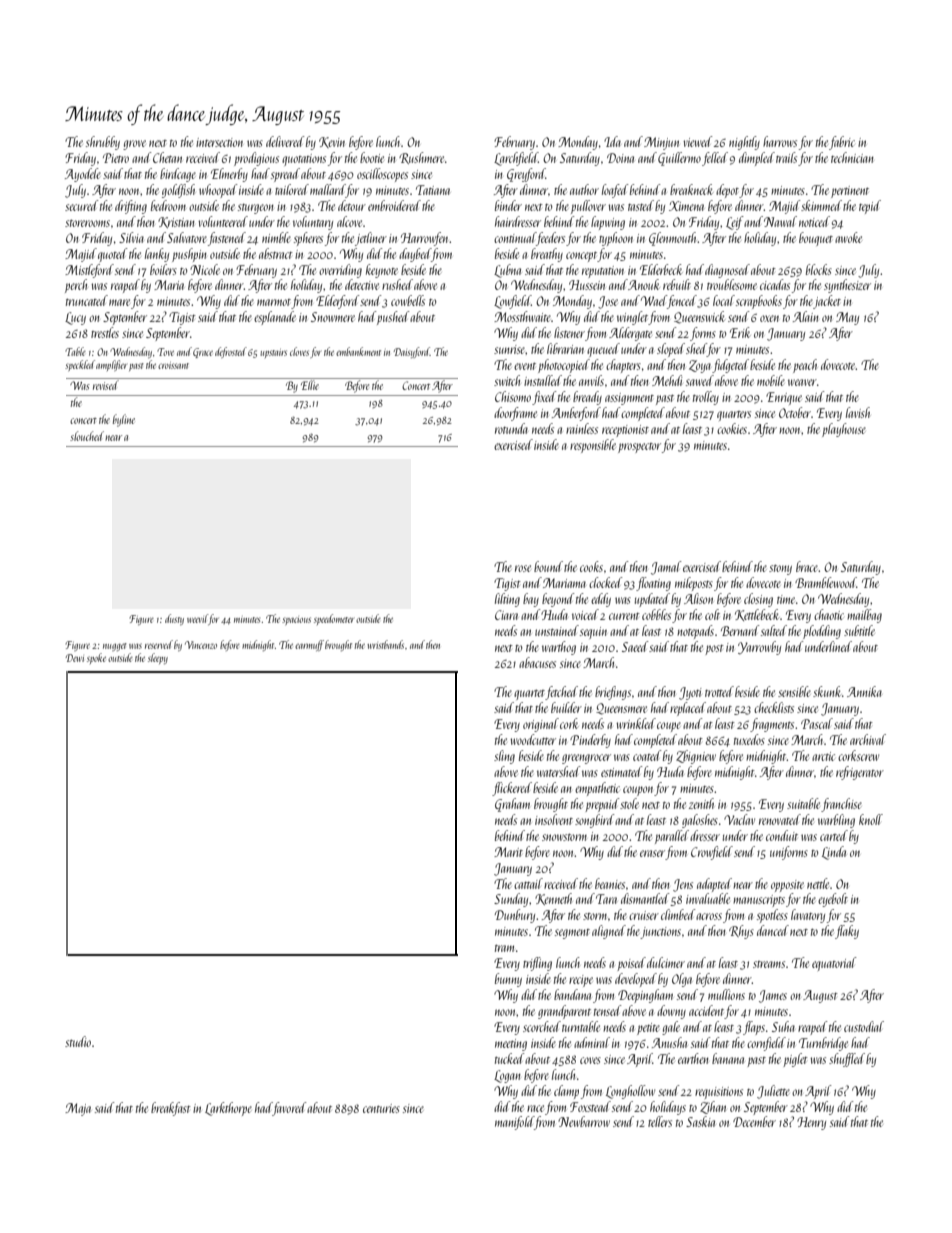  What do you see at coordinates (171, 1109) in the screenshot?
I see `breakfast` at bounding box center [171, 1109].
